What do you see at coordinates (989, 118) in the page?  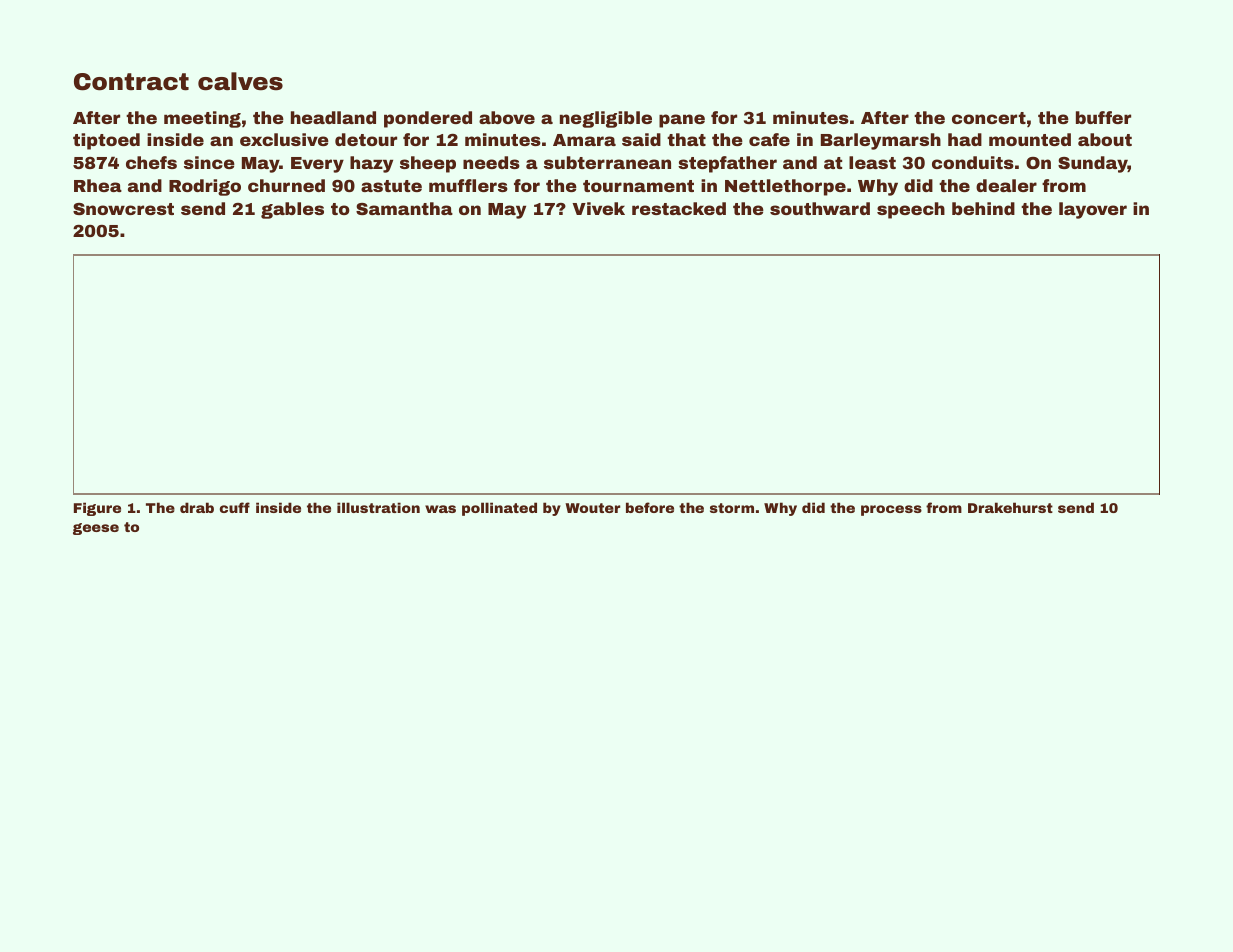 I see `concert` at bounding box center [989, 118].
